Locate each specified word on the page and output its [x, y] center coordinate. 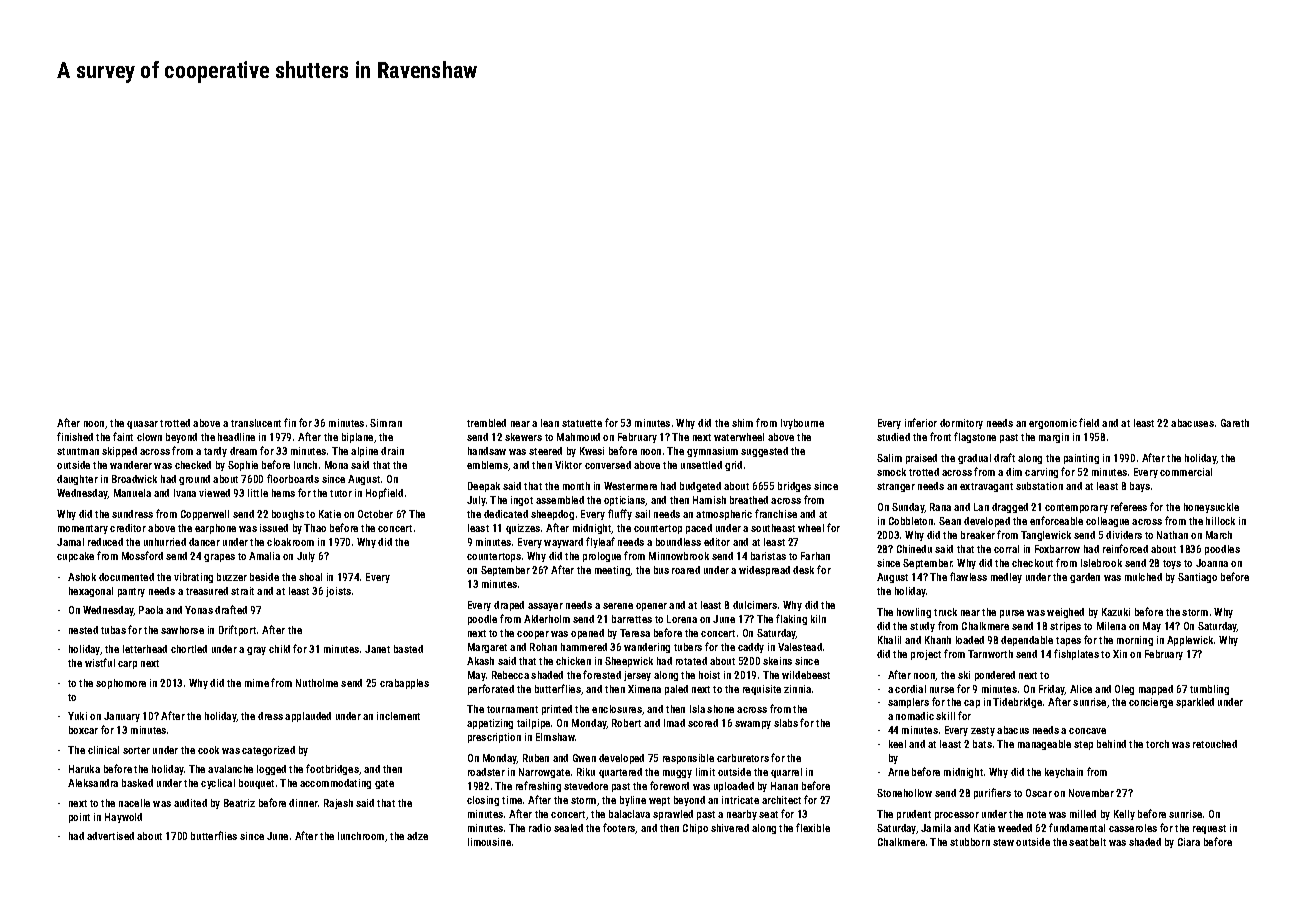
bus [661, 570]
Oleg [1124, 690]
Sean [950, 521]
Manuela [132, 493]
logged [271, 770]
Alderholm [547, 619]
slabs [786, 723]
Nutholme [317, 683]
